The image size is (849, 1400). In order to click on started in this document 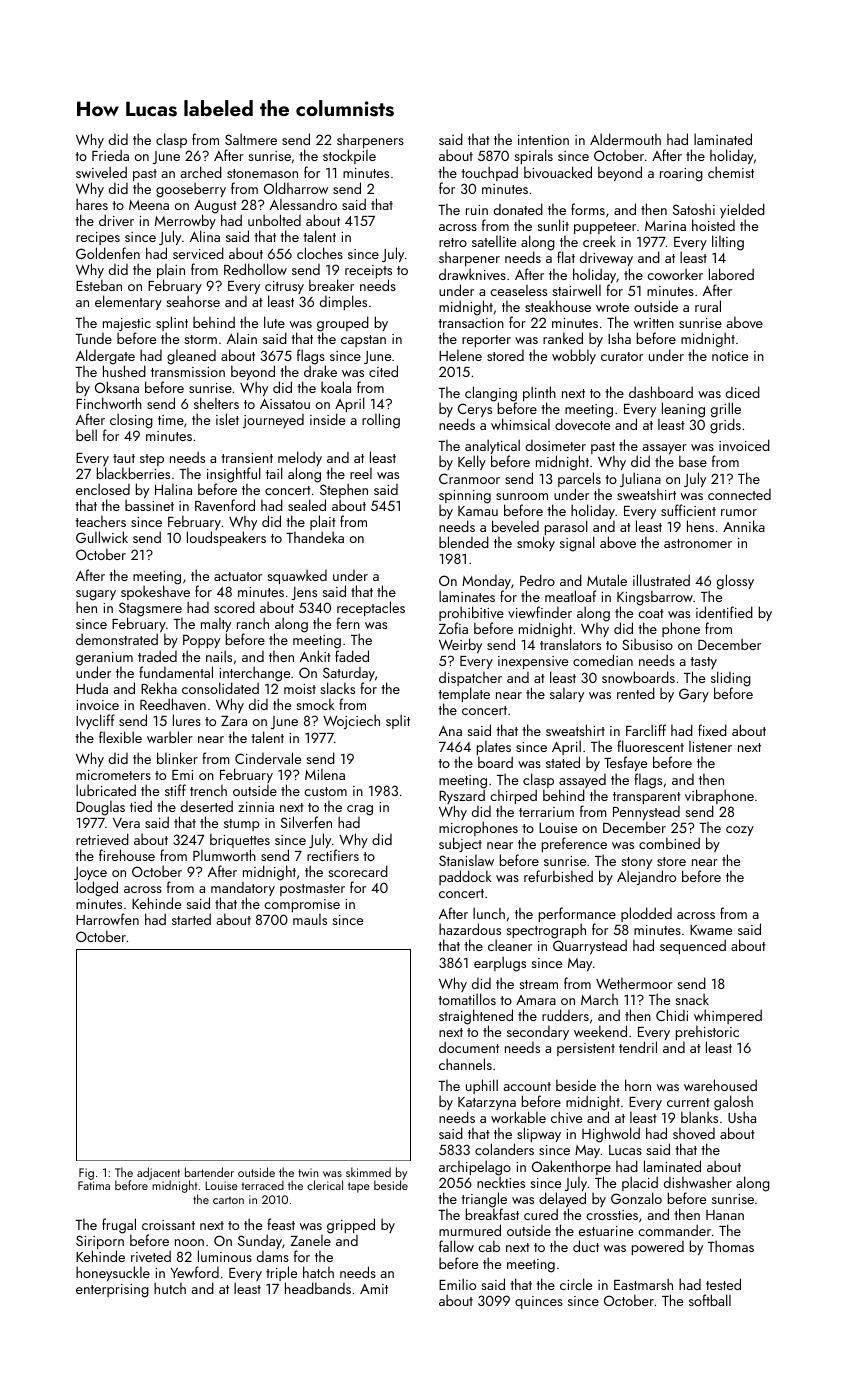, I will do `click(191, 919)`.
